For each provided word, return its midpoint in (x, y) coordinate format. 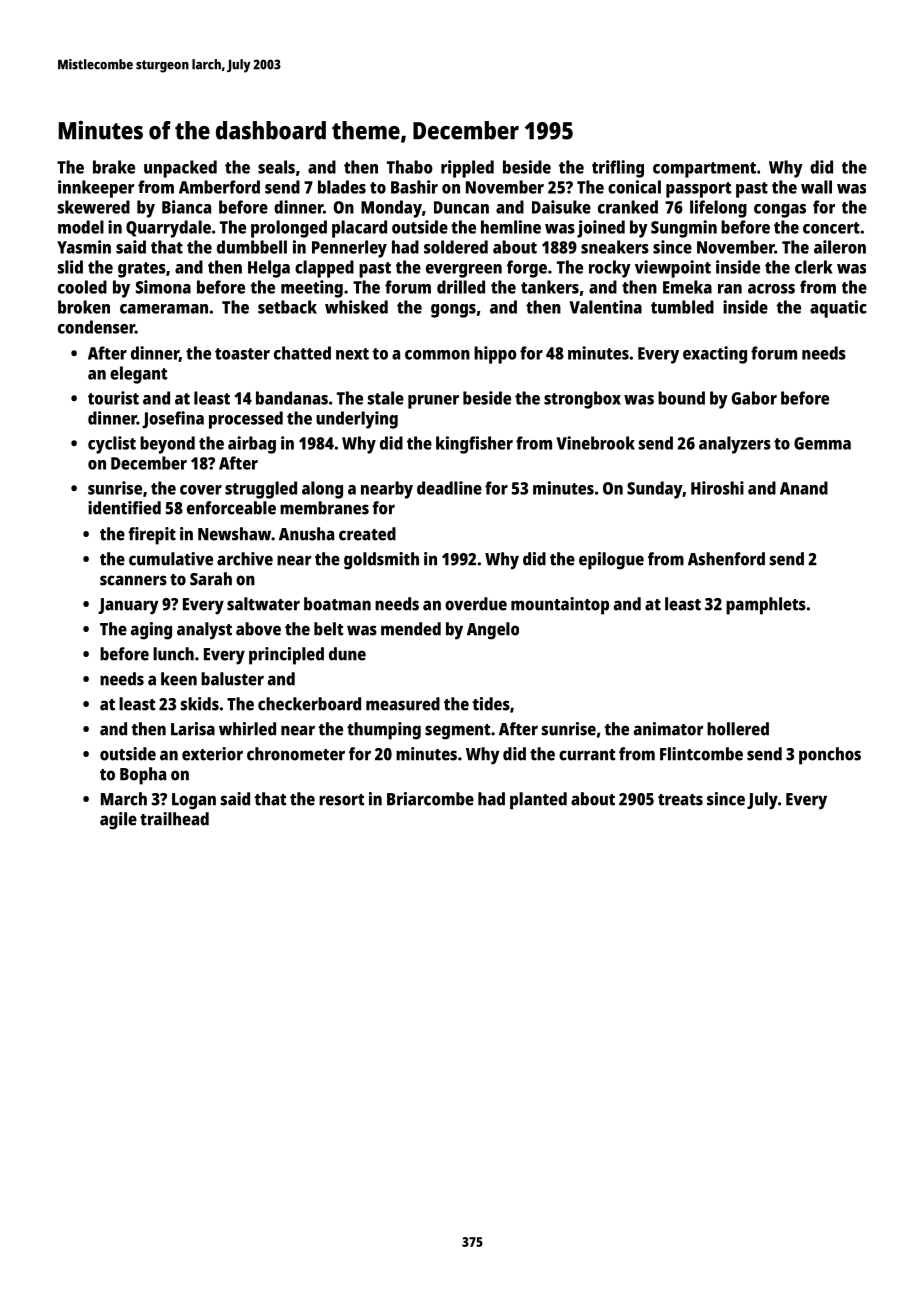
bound (681, 398)
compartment (704, 170)
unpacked (180, 169)
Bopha (143, 776)
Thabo (410, 167)
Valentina (605, 307)
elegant (138, 375)
